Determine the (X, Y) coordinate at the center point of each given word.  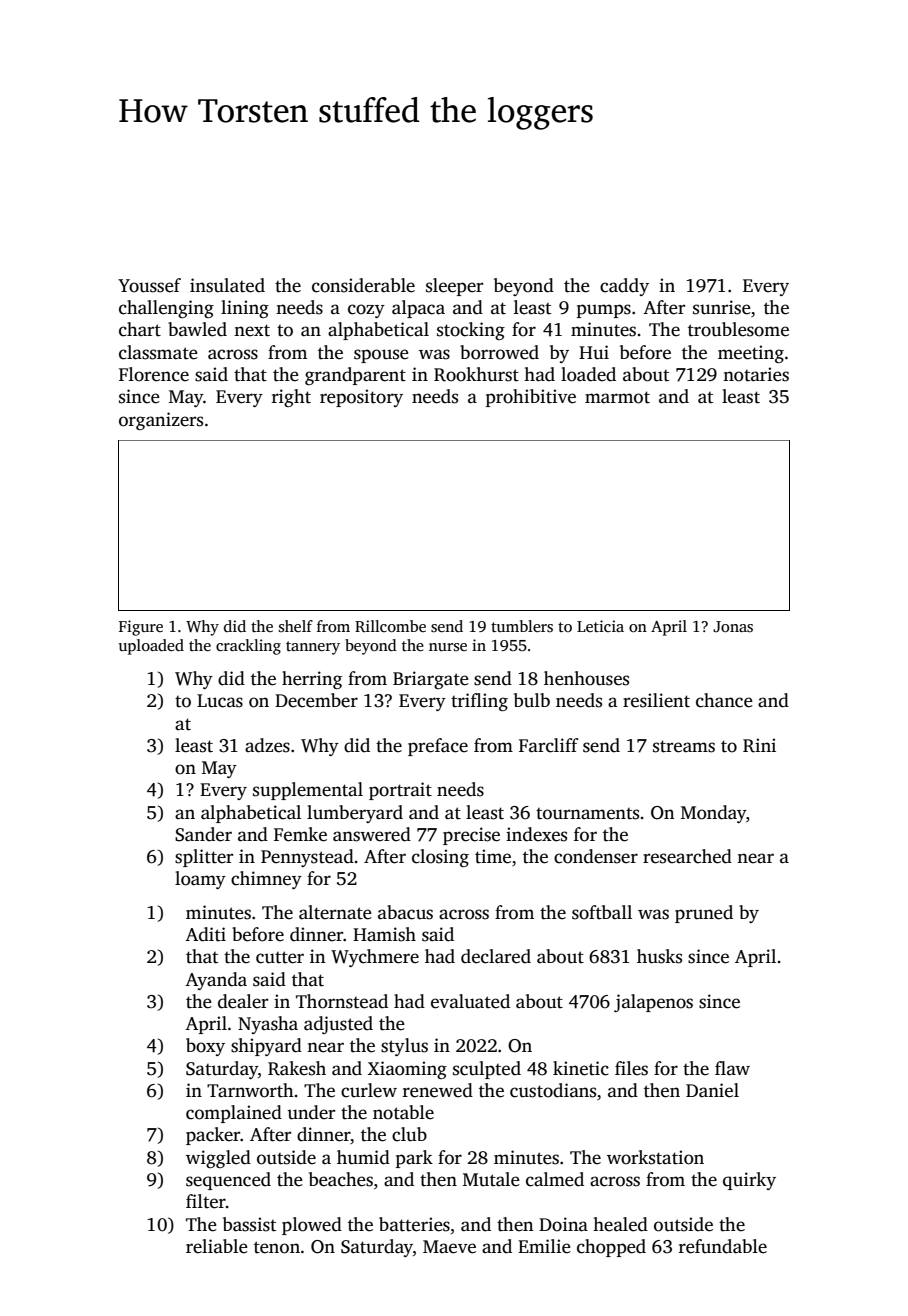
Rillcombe (390, 626)
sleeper (454, 287)
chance (724, 700)
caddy (624, 287)
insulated (227, 285)
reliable (217, 1246)
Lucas (220, 701)
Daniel (712, 1090)
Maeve (449, 1247)
